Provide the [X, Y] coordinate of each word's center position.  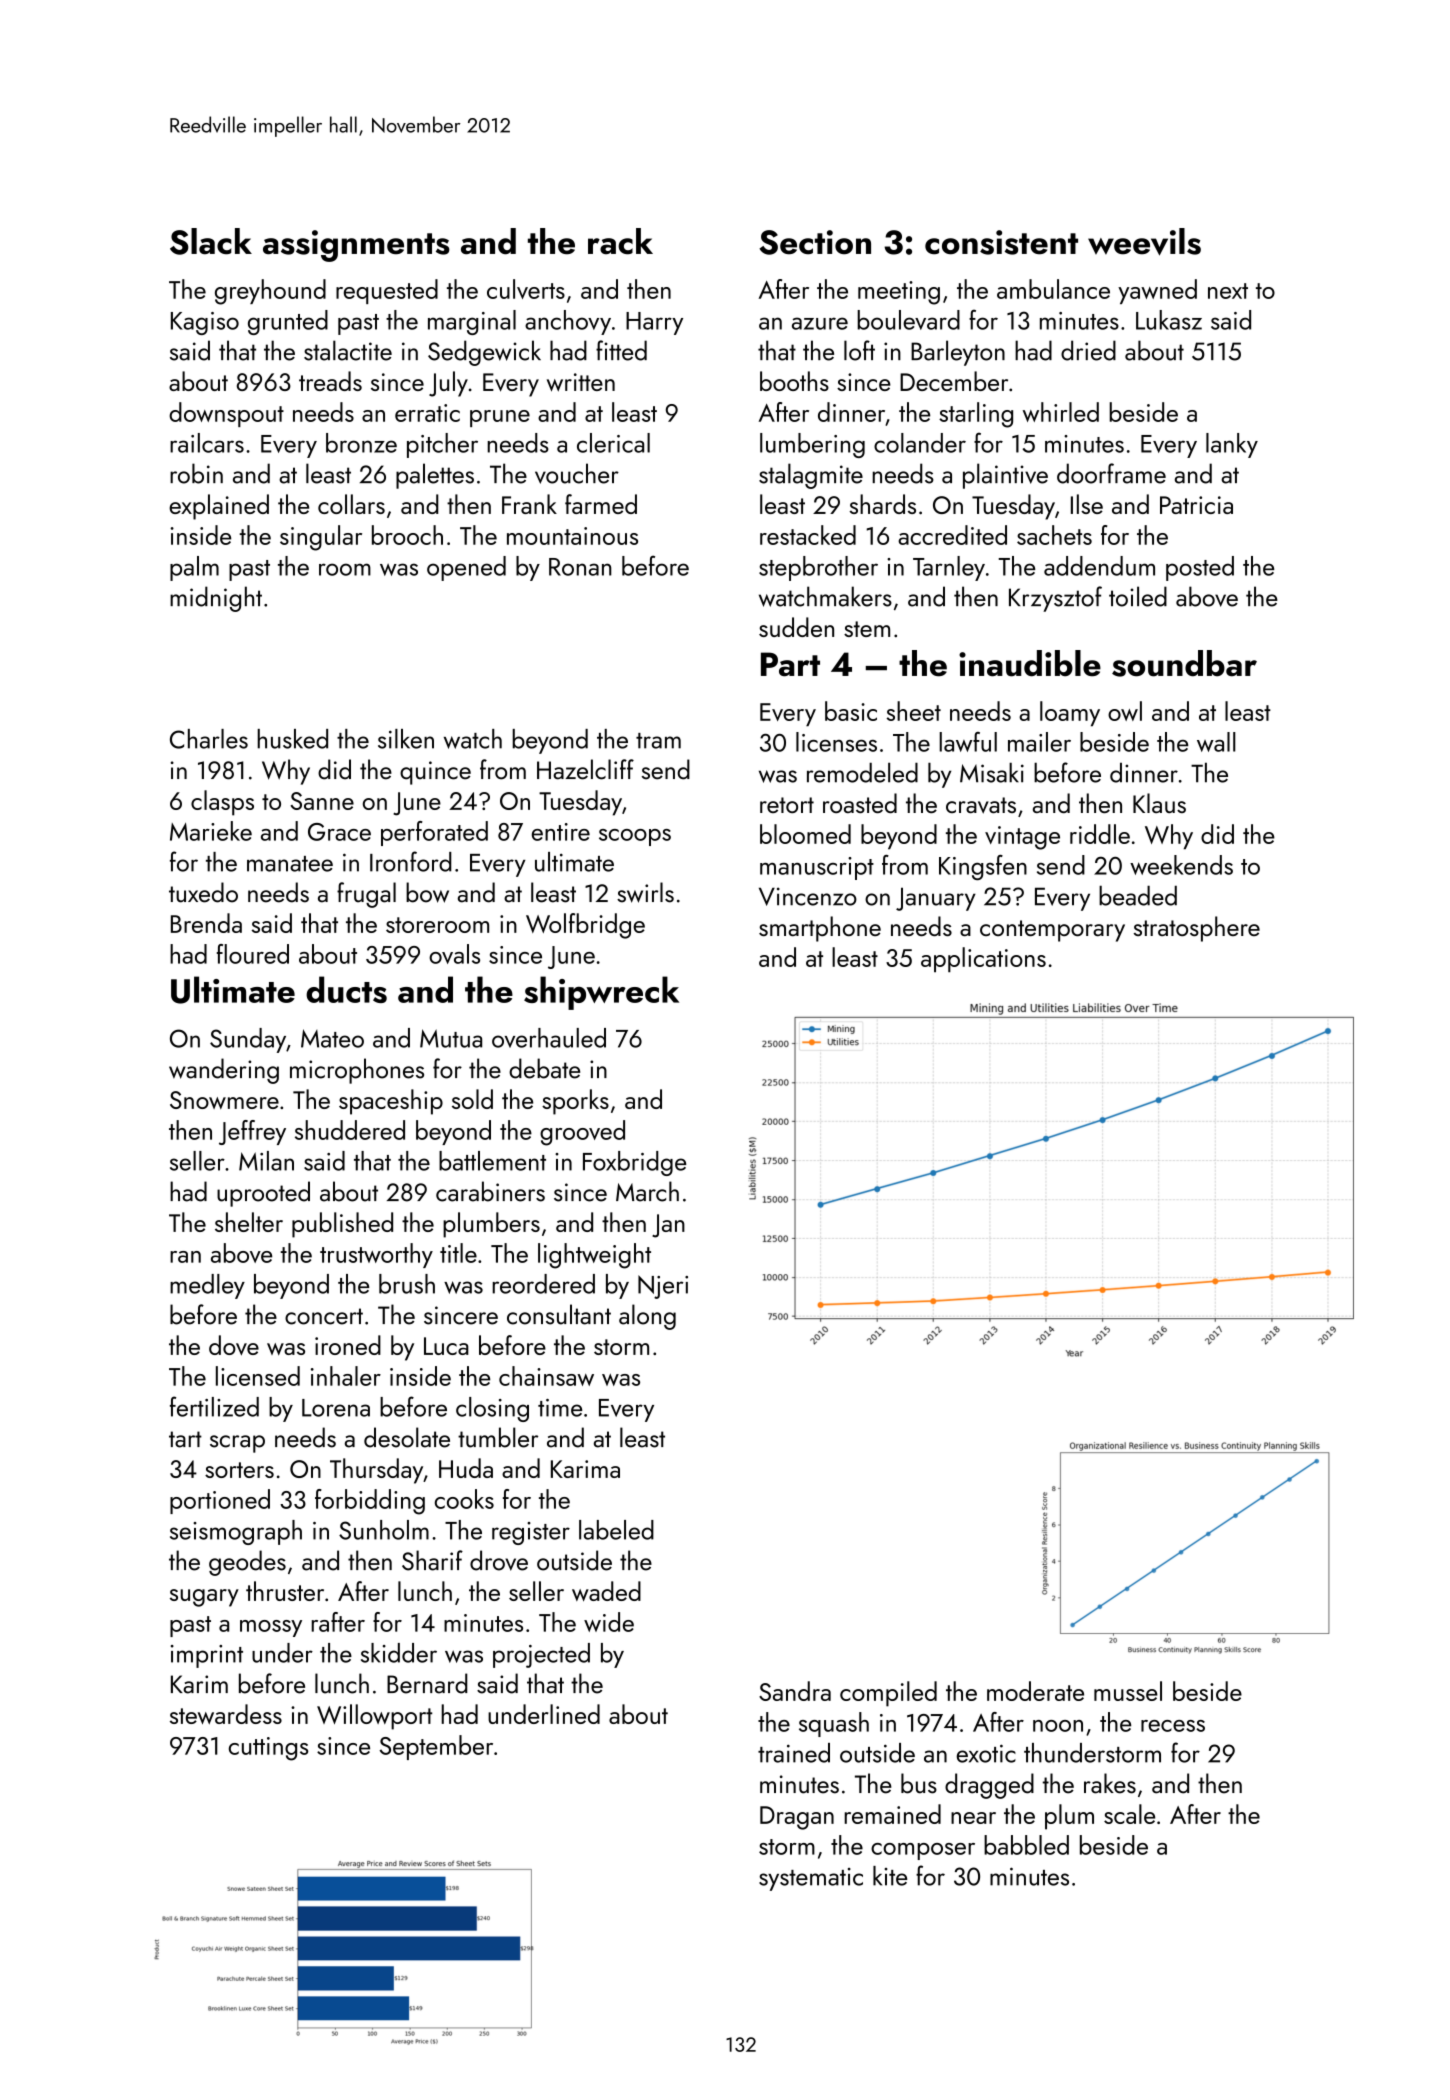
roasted [860, 803]
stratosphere [1197, 929]
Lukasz [1169, 320]
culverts [526, 289]
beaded [1138, 895]
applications [983, 960]
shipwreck [601, 993]
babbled [1026, 1845]
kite [890, 1876]
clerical [613, 443]
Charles [209, 739]
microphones [357, 1071]
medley [207, 1286]
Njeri [663, 1287]
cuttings [268, 1749]
